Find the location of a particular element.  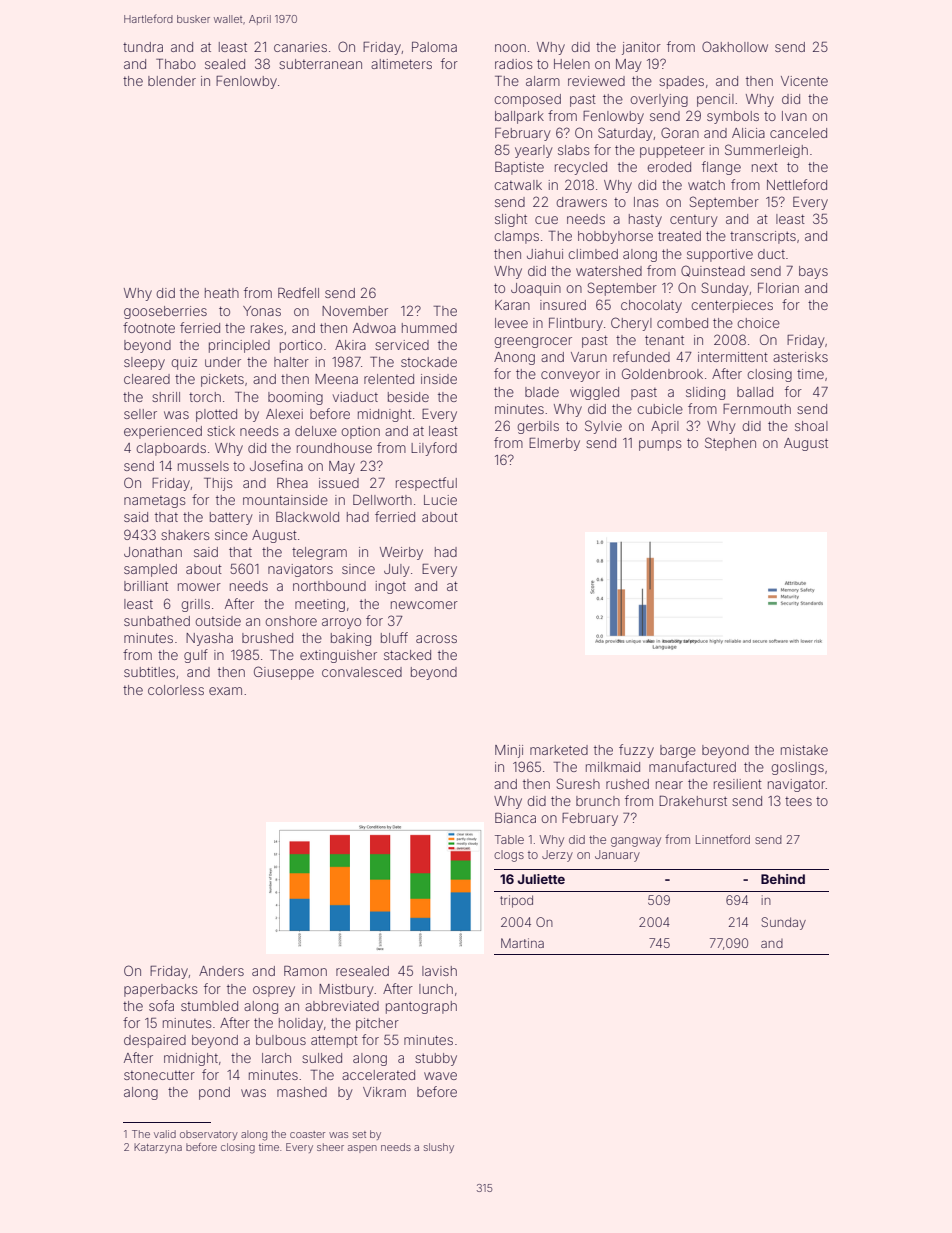

exam is located at coordinates (225, 691).
